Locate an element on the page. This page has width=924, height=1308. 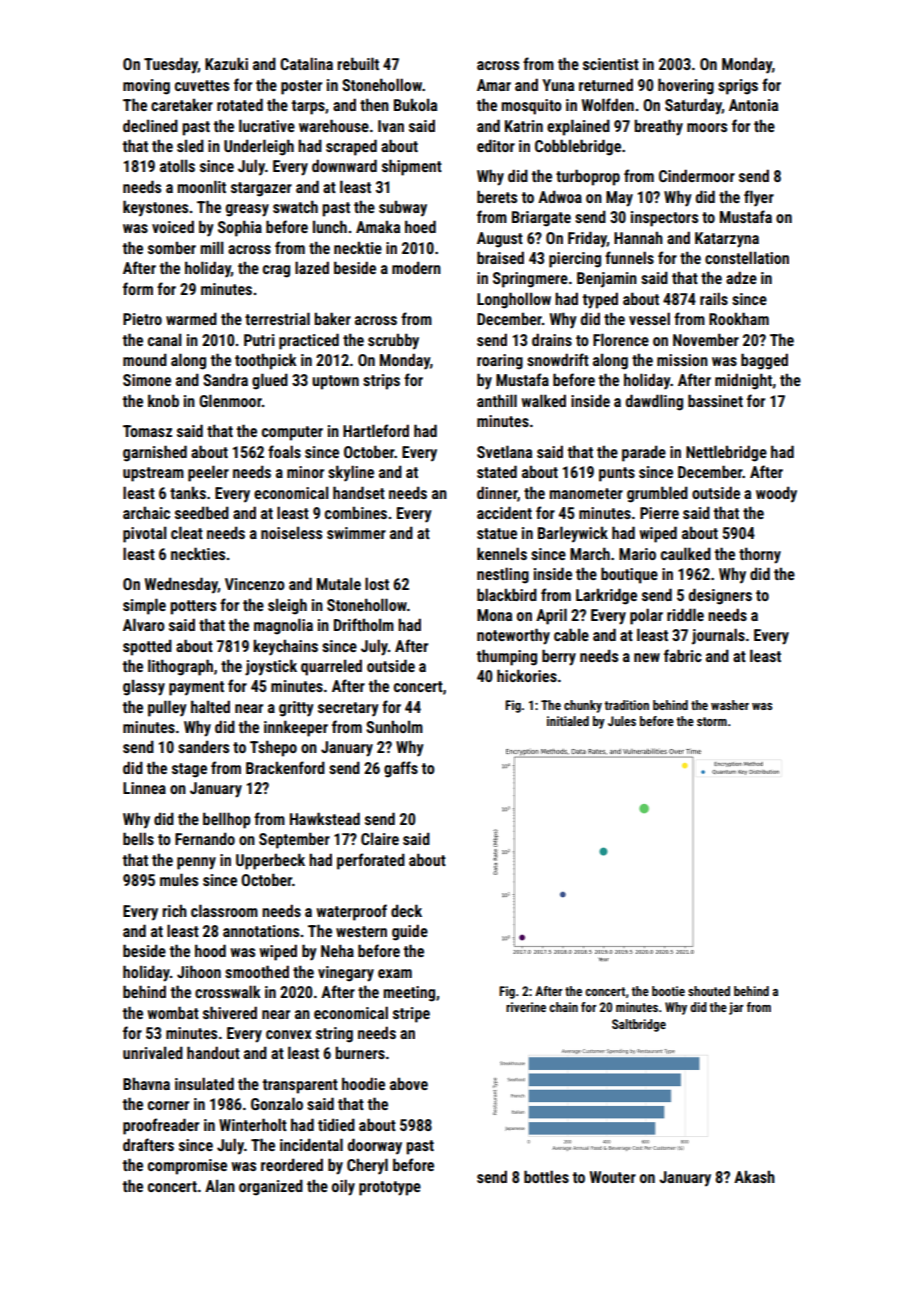
grumbled is located at coordinates (657, 494).
